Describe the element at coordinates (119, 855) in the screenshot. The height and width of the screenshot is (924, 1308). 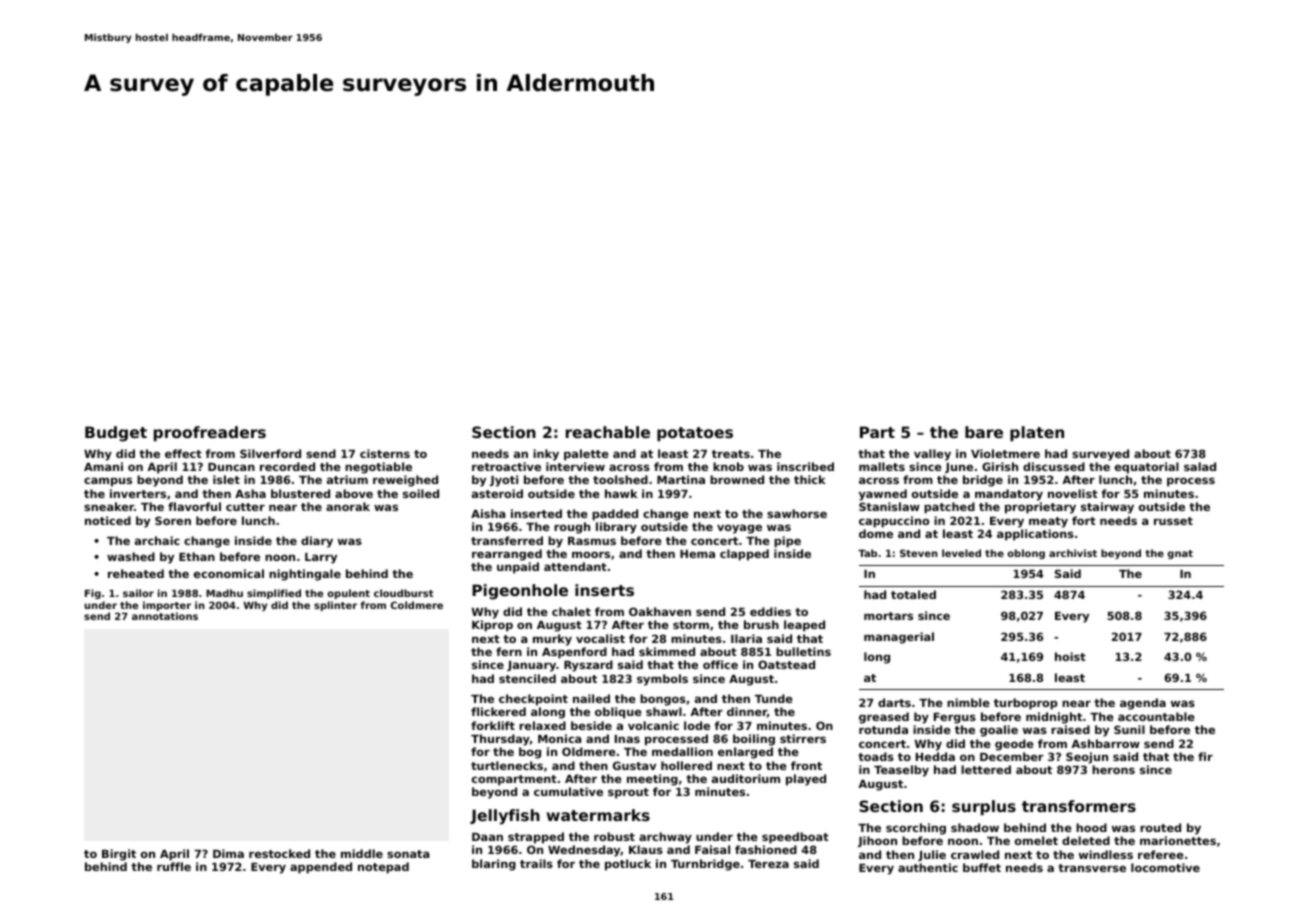
I see `Birgit` at that location.
